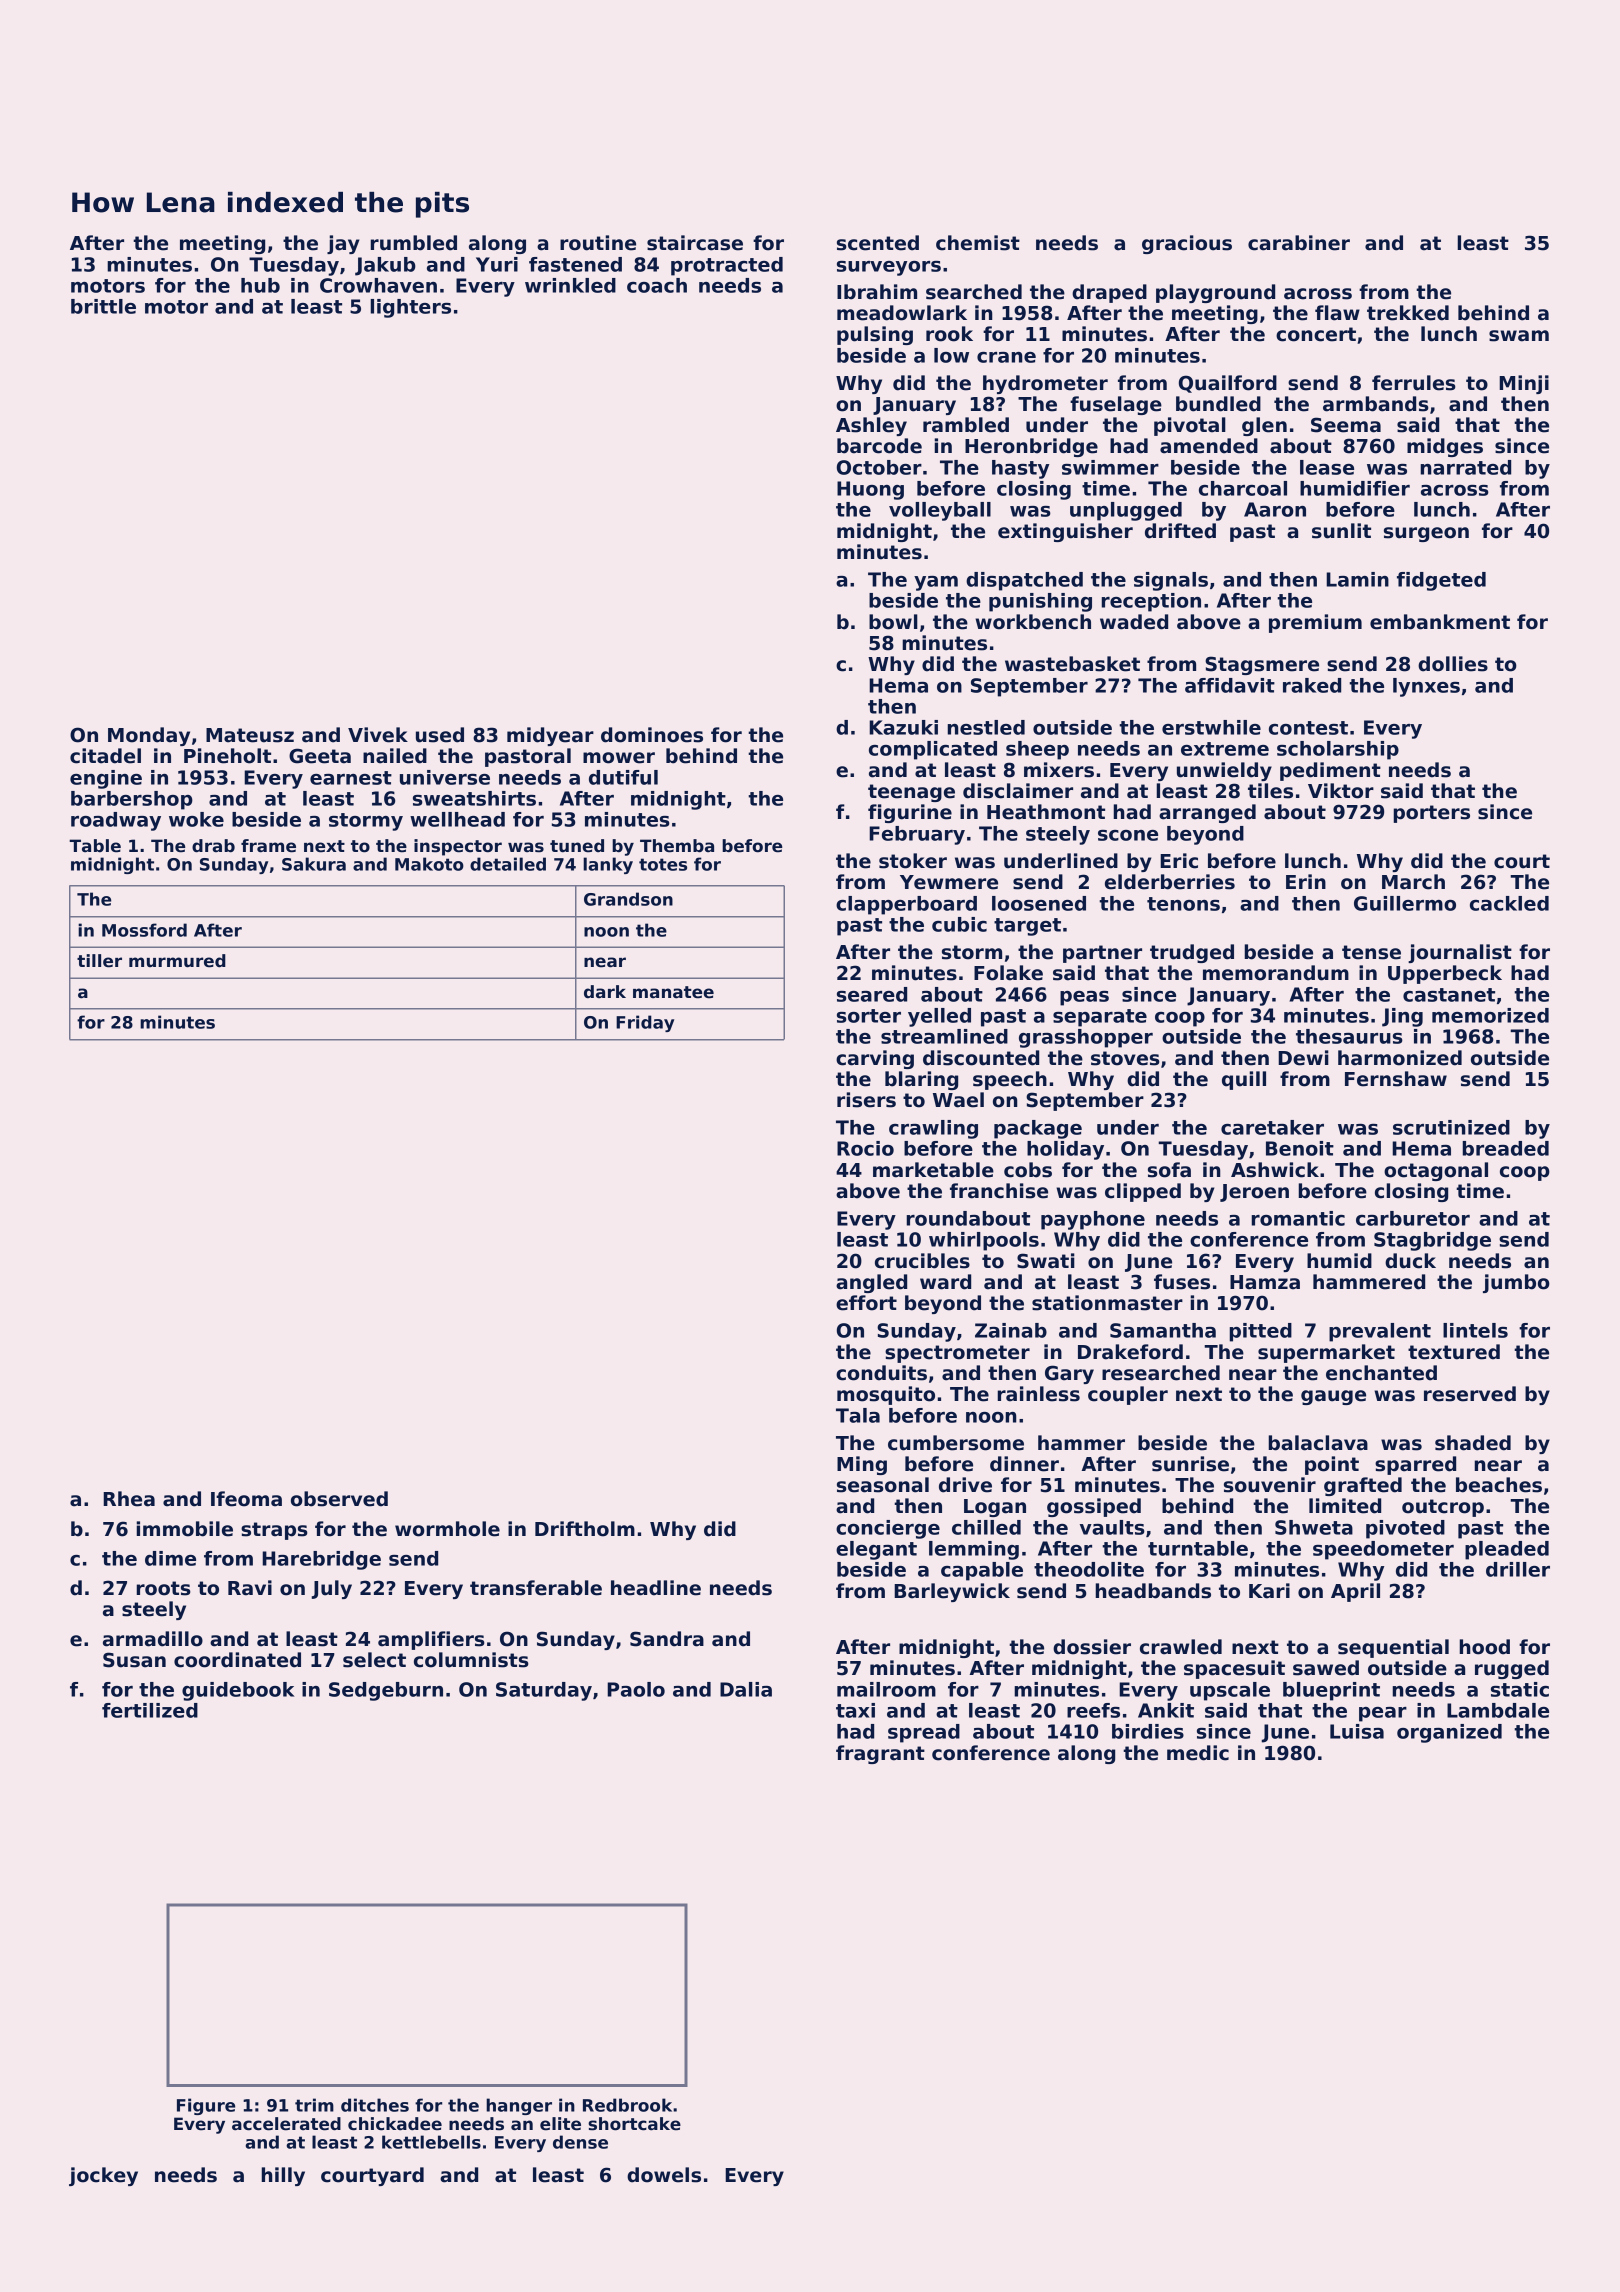 The height and width of the page is (2292, 1620). I want to click on breaded, so click(1505, 1148).
